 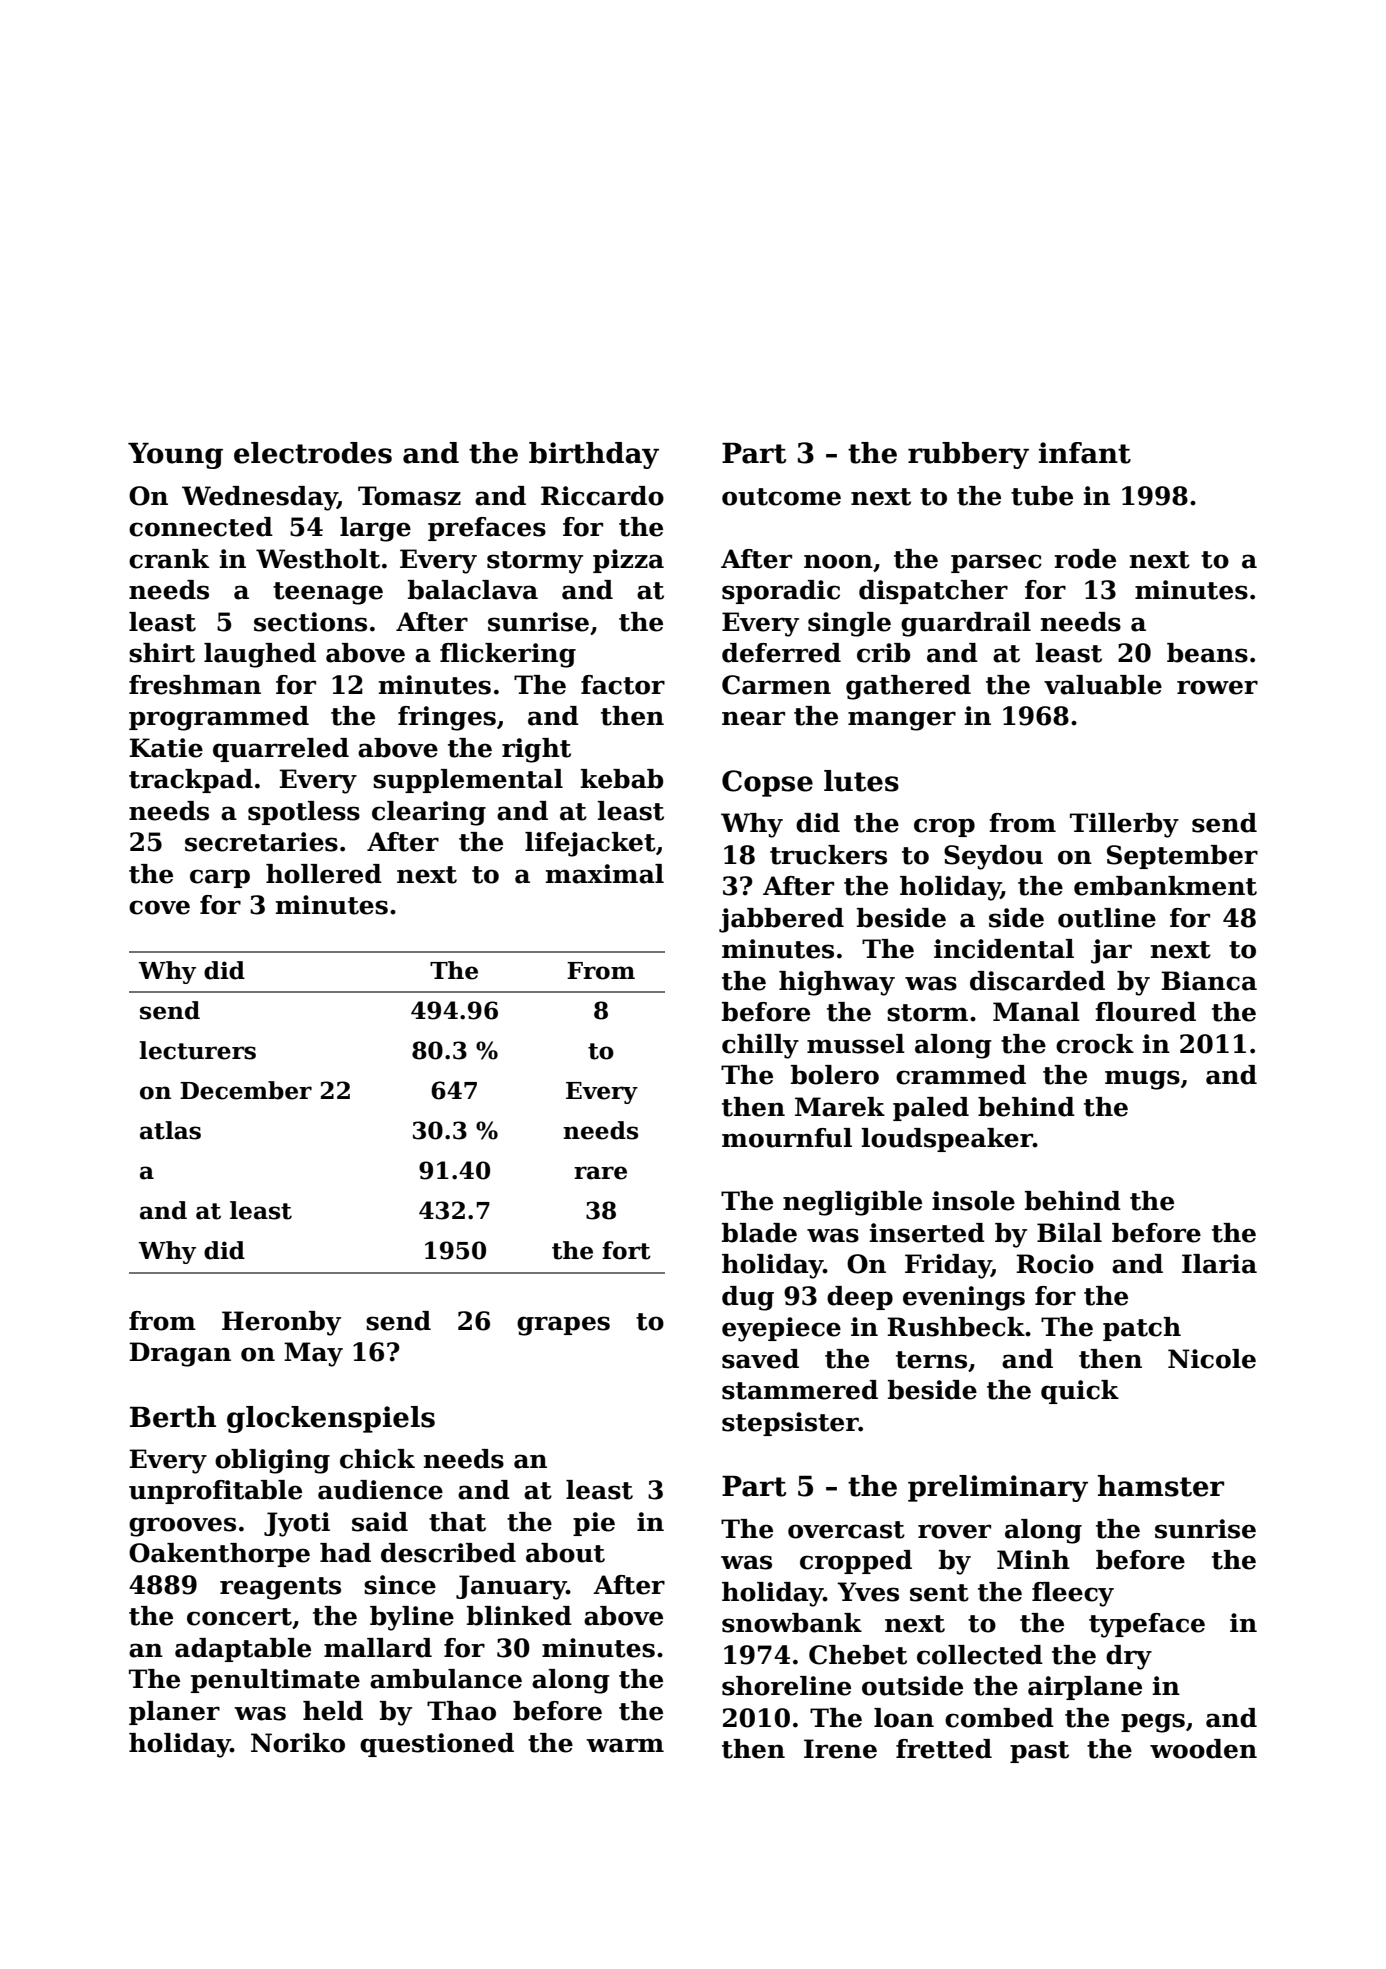 What do you see at coordinates (519, 1616) in the screenshot?
I see `blinked` at bounding box center [519, 1616].
